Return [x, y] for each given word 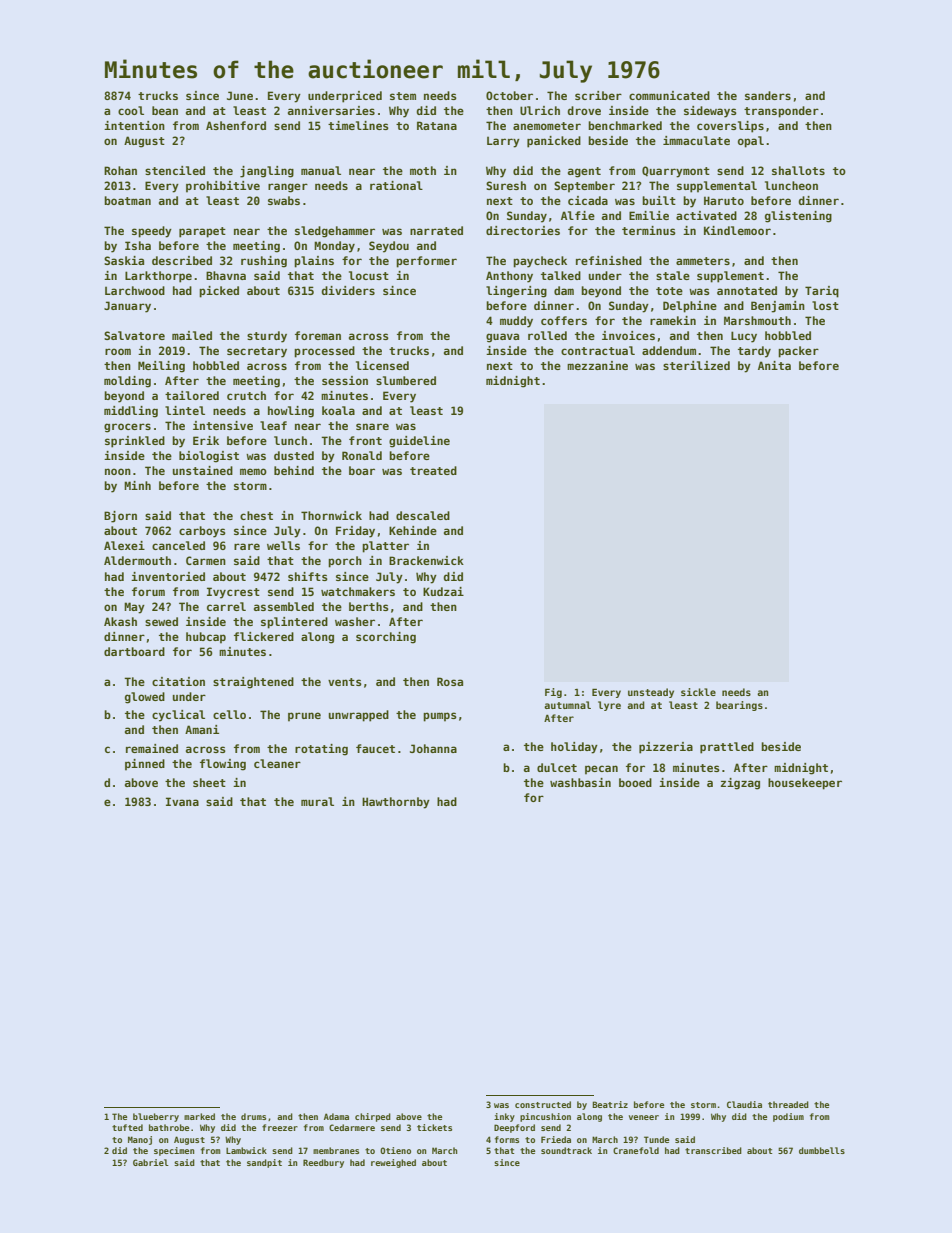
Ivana [182, 801]
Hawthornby [396, 803]
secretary [257, 352]
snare [372, 426]
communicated [669, 95]
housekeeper [805, 784]
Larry [503, 142]
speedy [152, 232]
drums [253, 1116]
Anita [774, 365]
